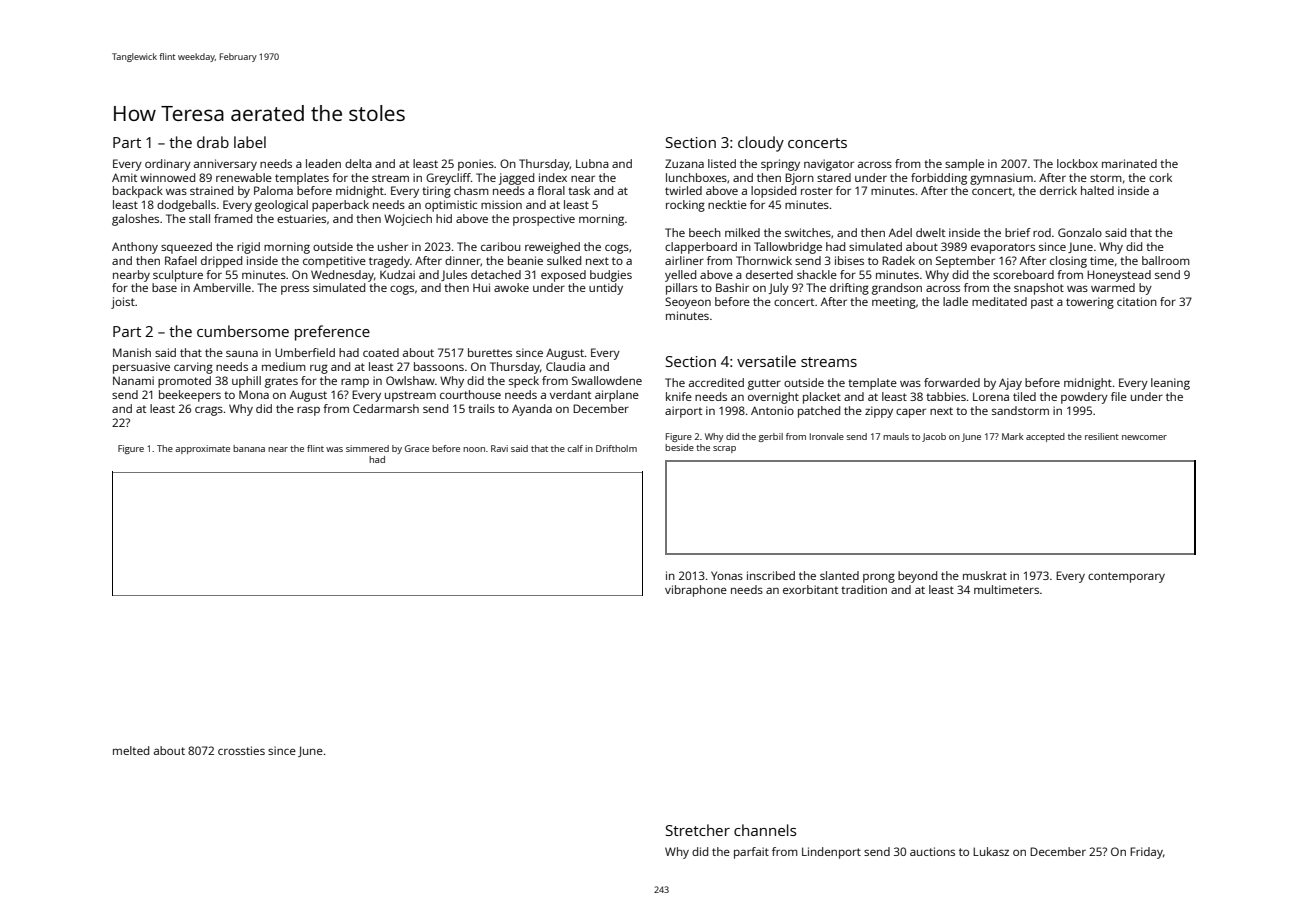 The height and width of the image is (924, 1308). Describe the element at coordinates (1068, 262) in the image. I see `closing` at that location.
